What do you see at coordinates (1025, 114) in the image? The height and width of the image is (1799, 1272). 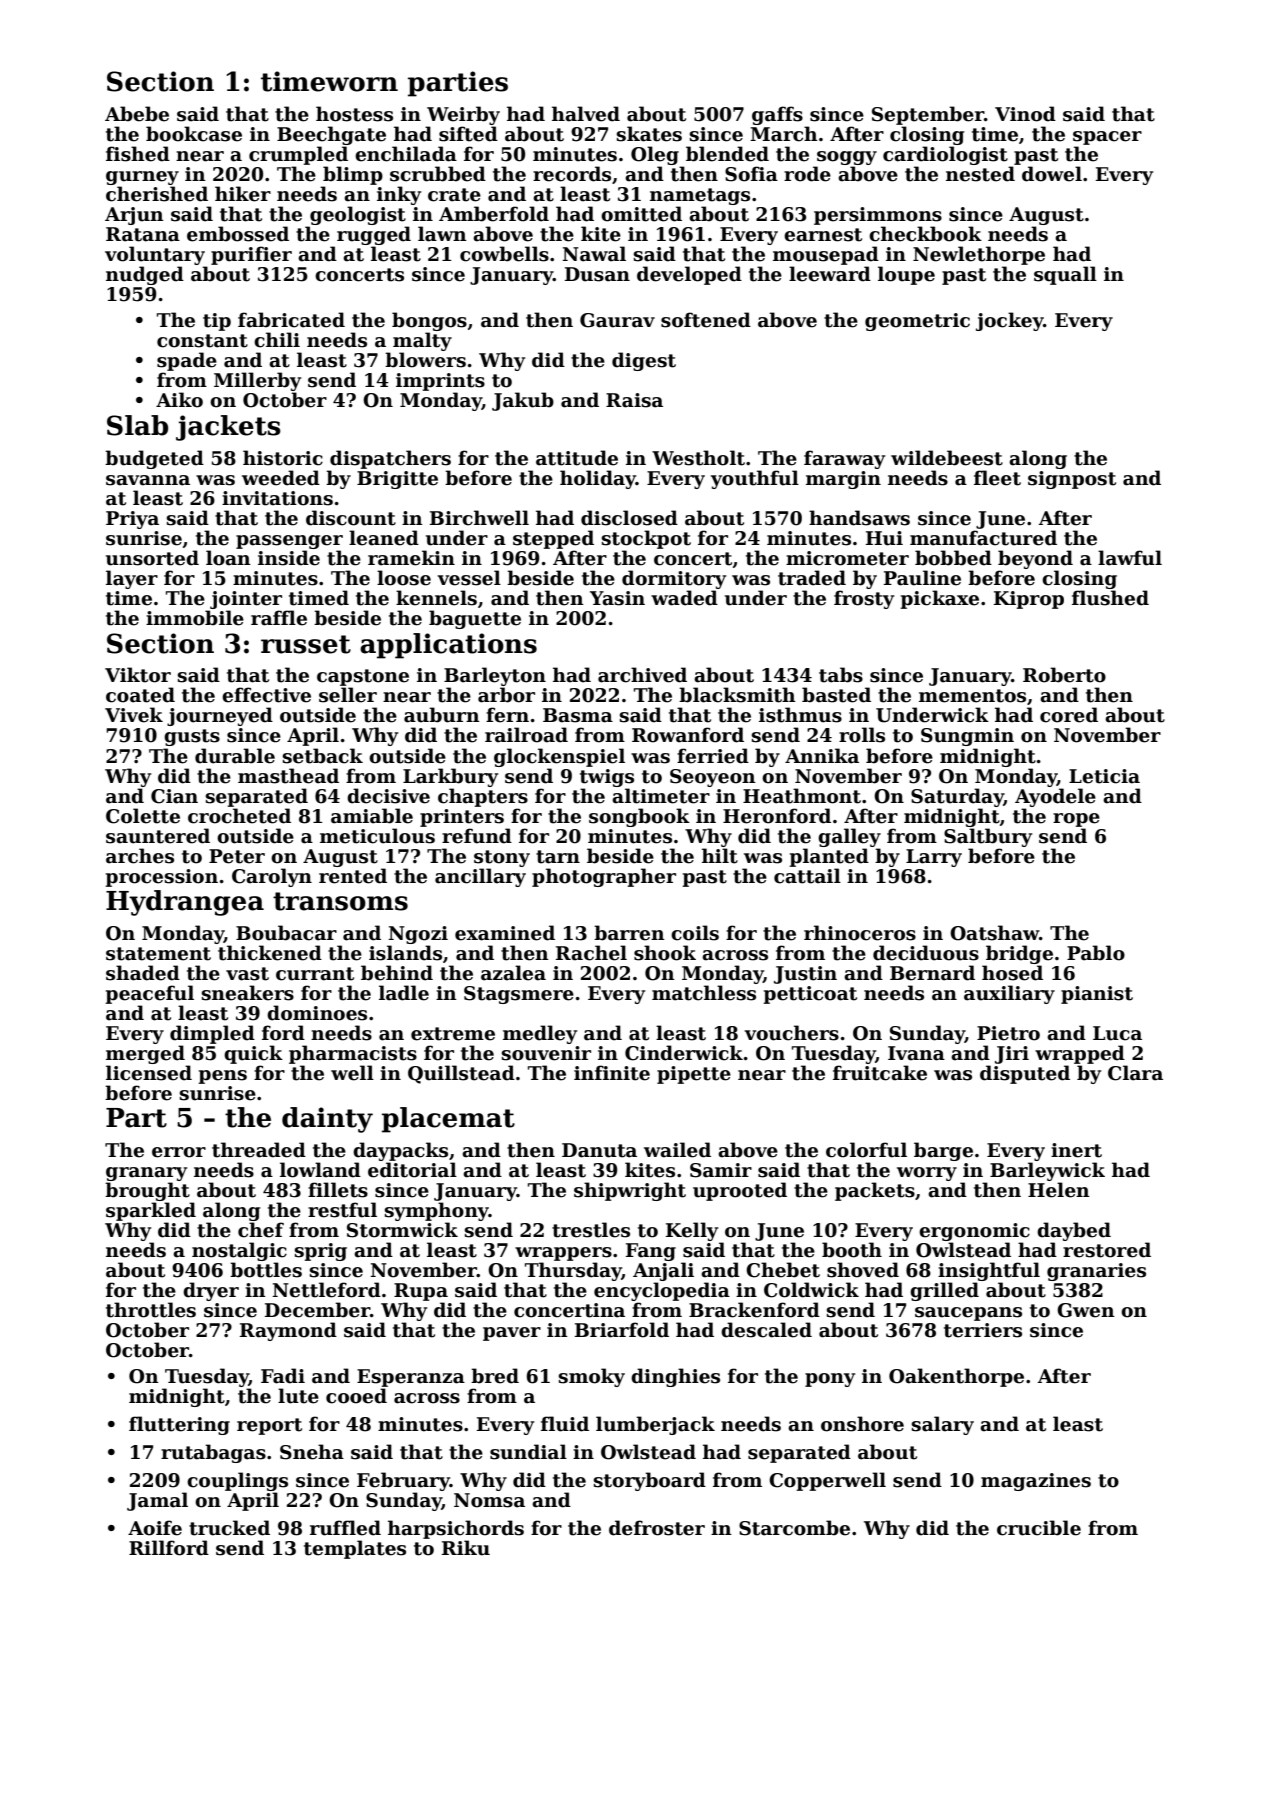 I see `Vinod` at bounding box center [1025, 114].
